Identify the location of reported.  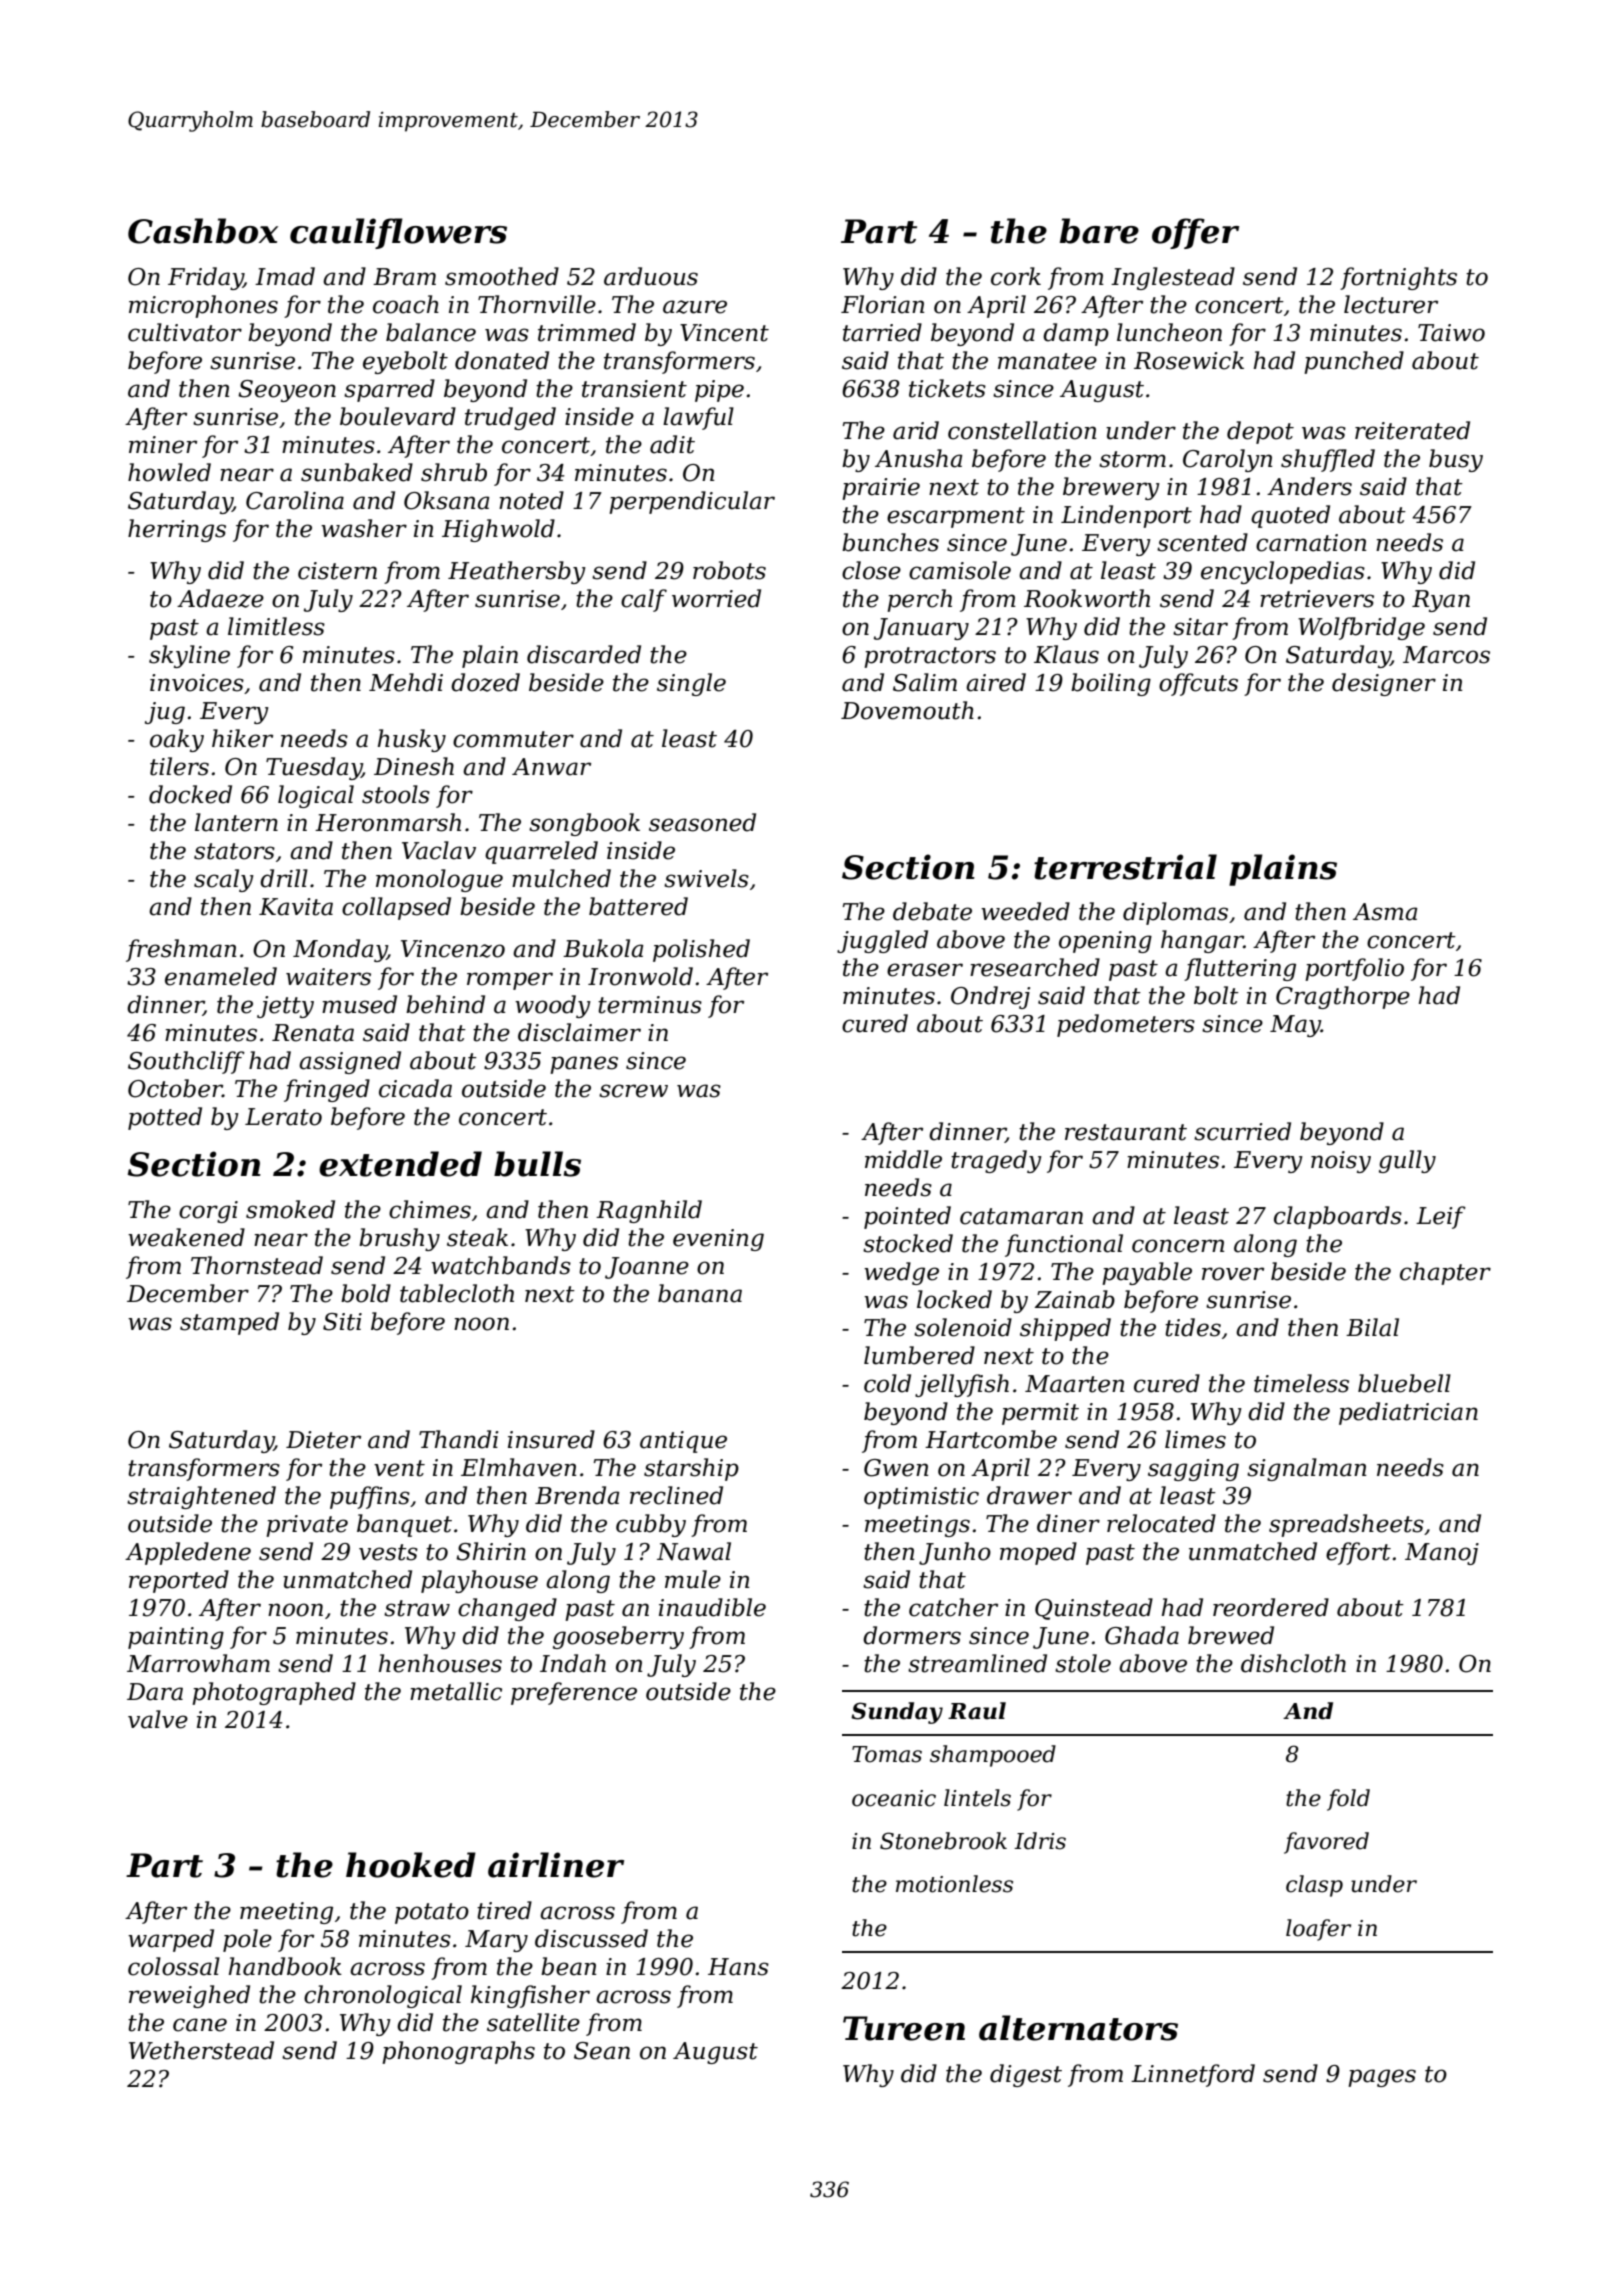
(179, 1581).
